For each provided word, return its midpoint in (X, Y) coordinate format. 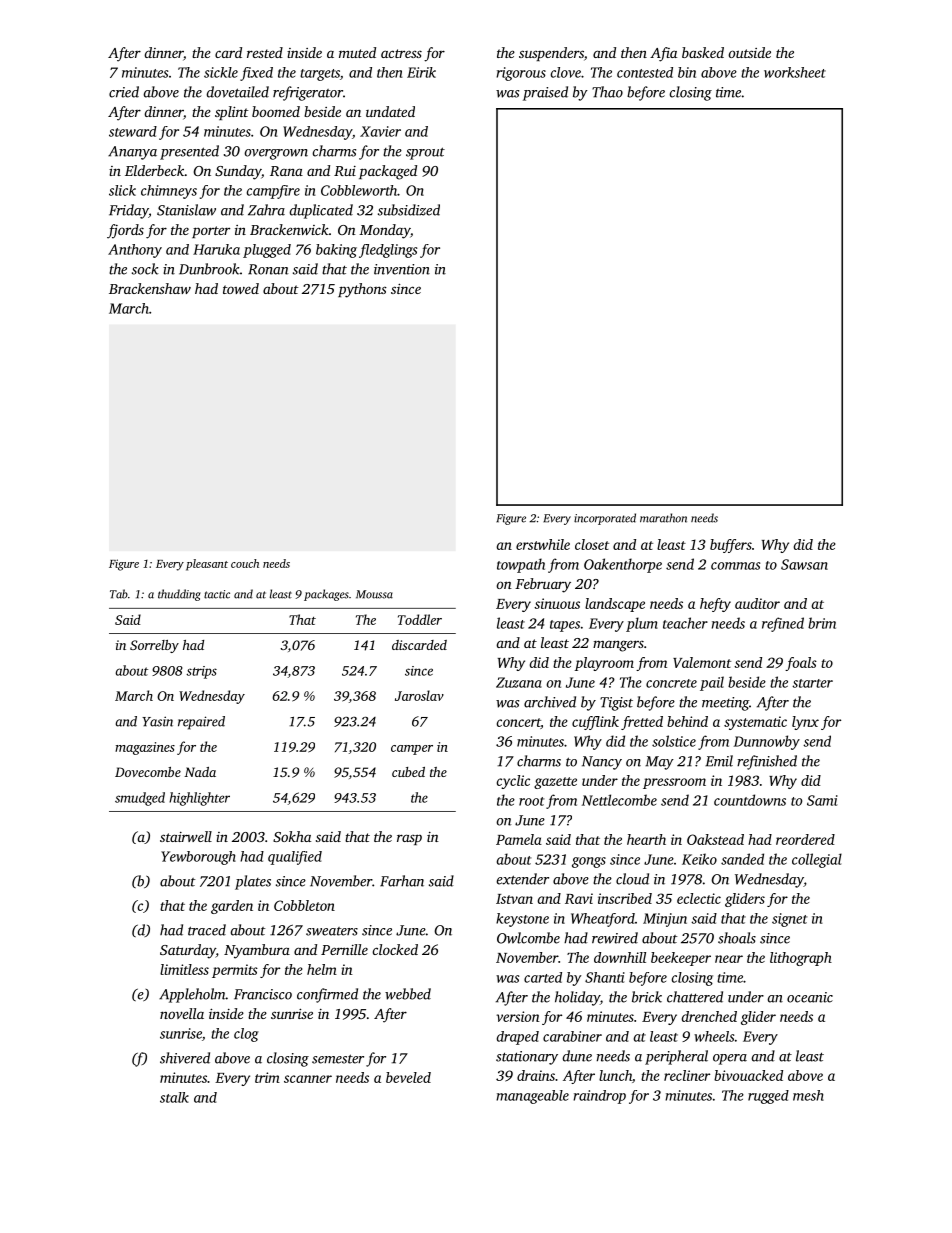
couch (245, 563)
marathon (663, 518)
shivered (185, 1058)
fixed (256, 74)
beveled (408, 1077)
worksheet (795, 72)
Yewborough (198, 858)
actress (401, 53)
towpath (521, 565)
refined (783, 624)
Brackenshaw (150, 288)
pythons (362, 290)
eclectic (699, 898)
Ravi (579, 898)
